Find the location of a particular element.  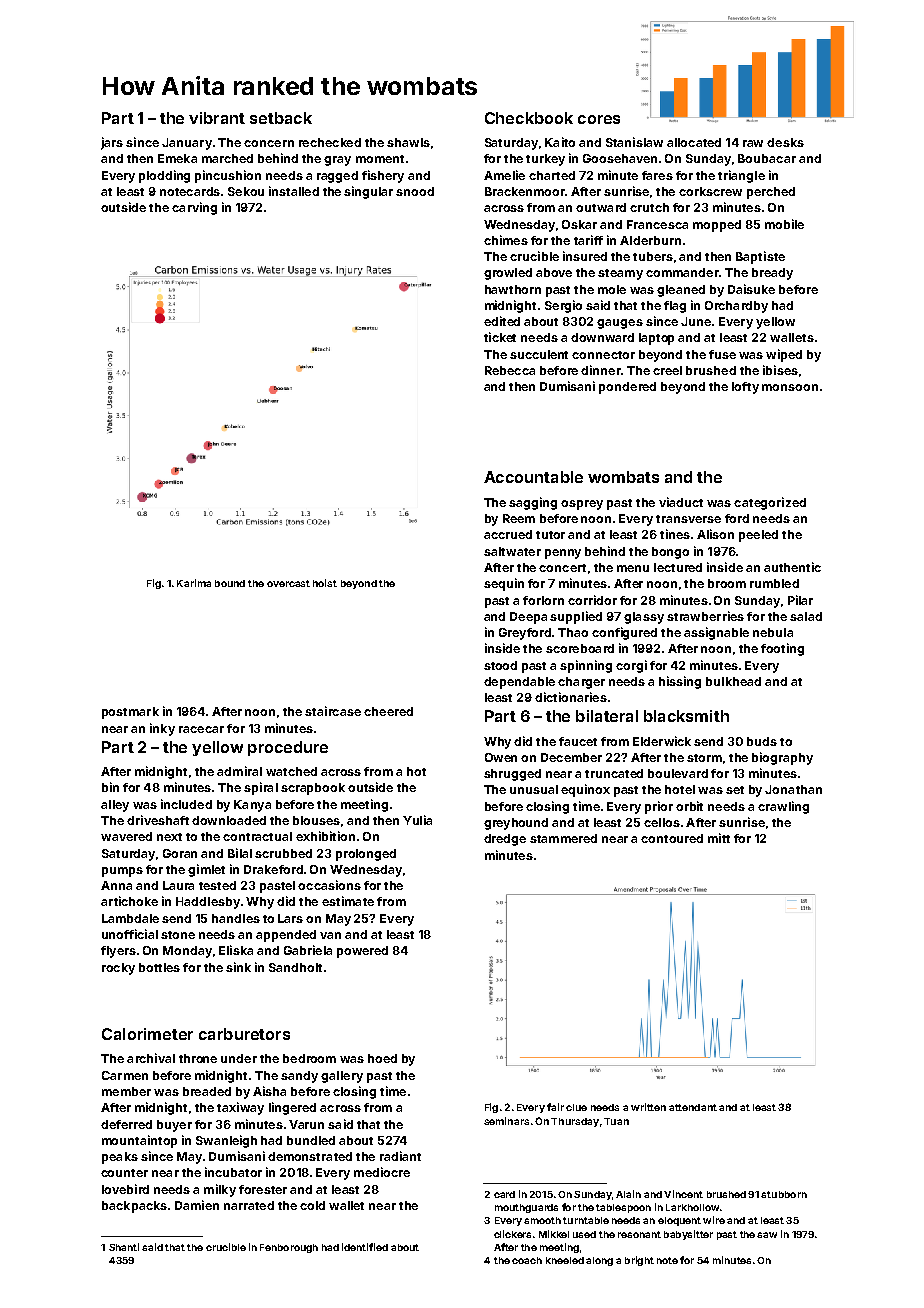

bound is located at coordinates (230, 583).
